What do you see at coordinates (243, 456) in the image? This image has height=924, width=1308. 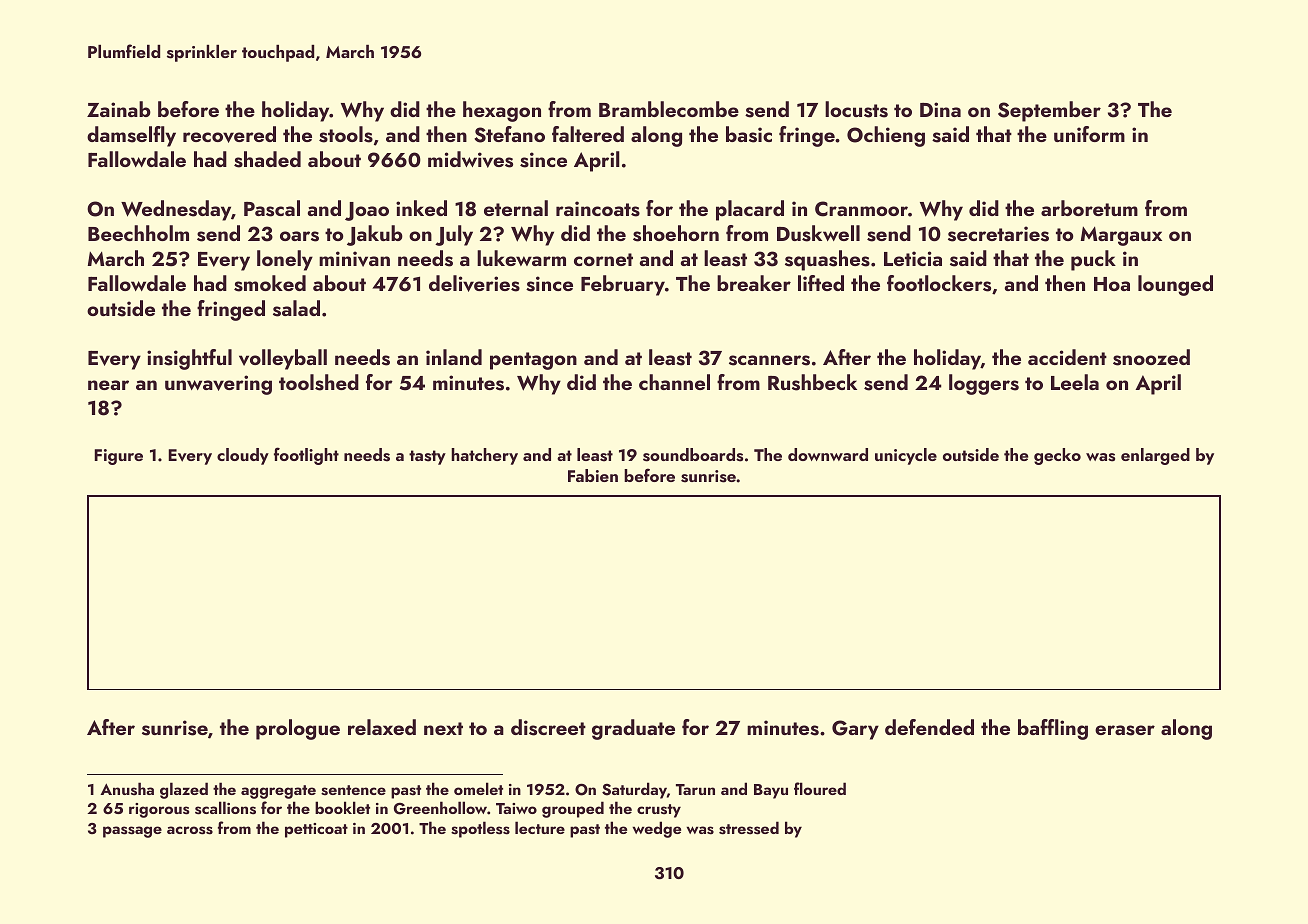 I see `cloudy` at bounding box center [243, 456].
